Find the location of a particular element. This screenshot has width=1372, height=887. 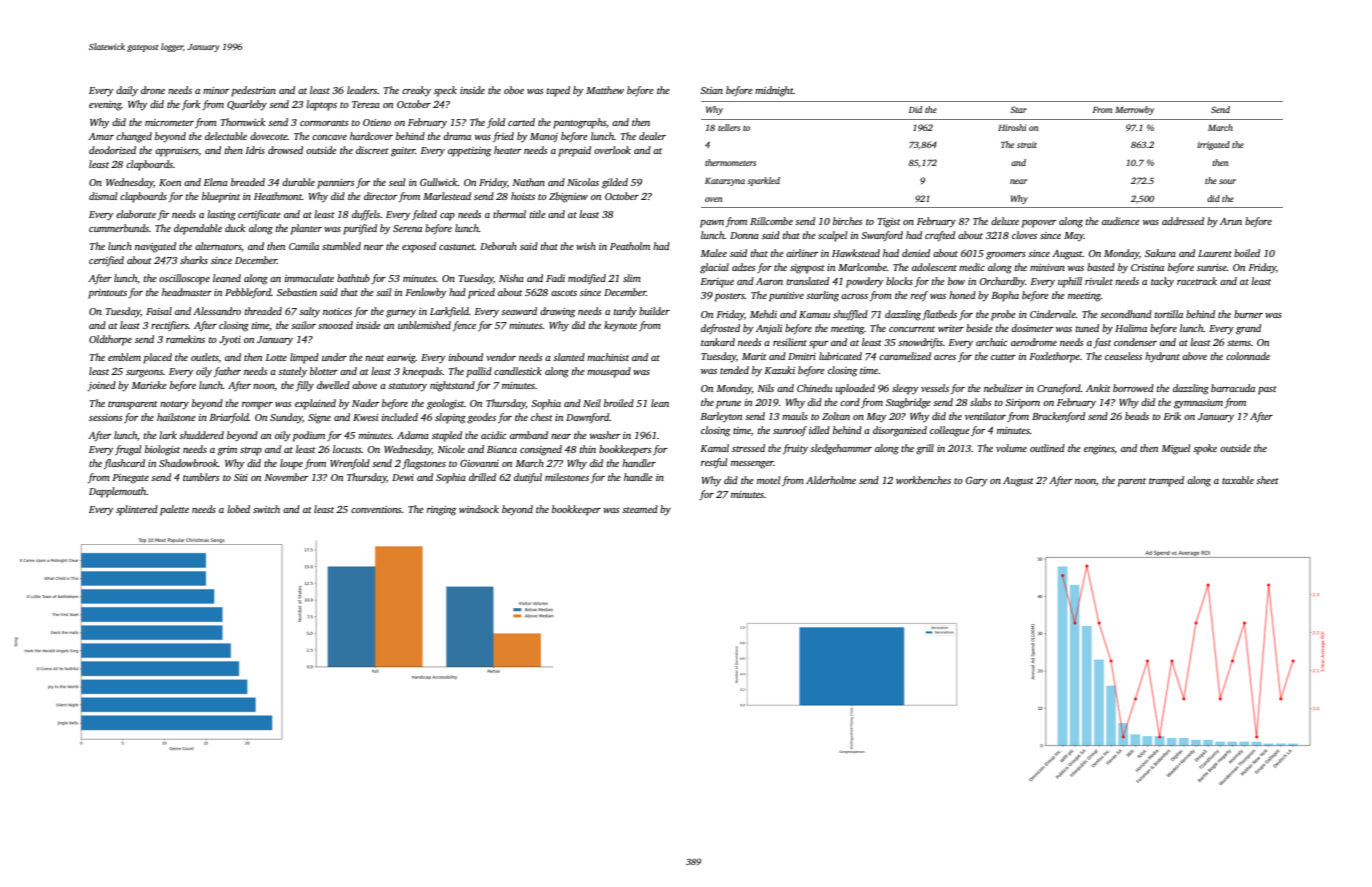

vendor is located at coordinates (501, 357).
